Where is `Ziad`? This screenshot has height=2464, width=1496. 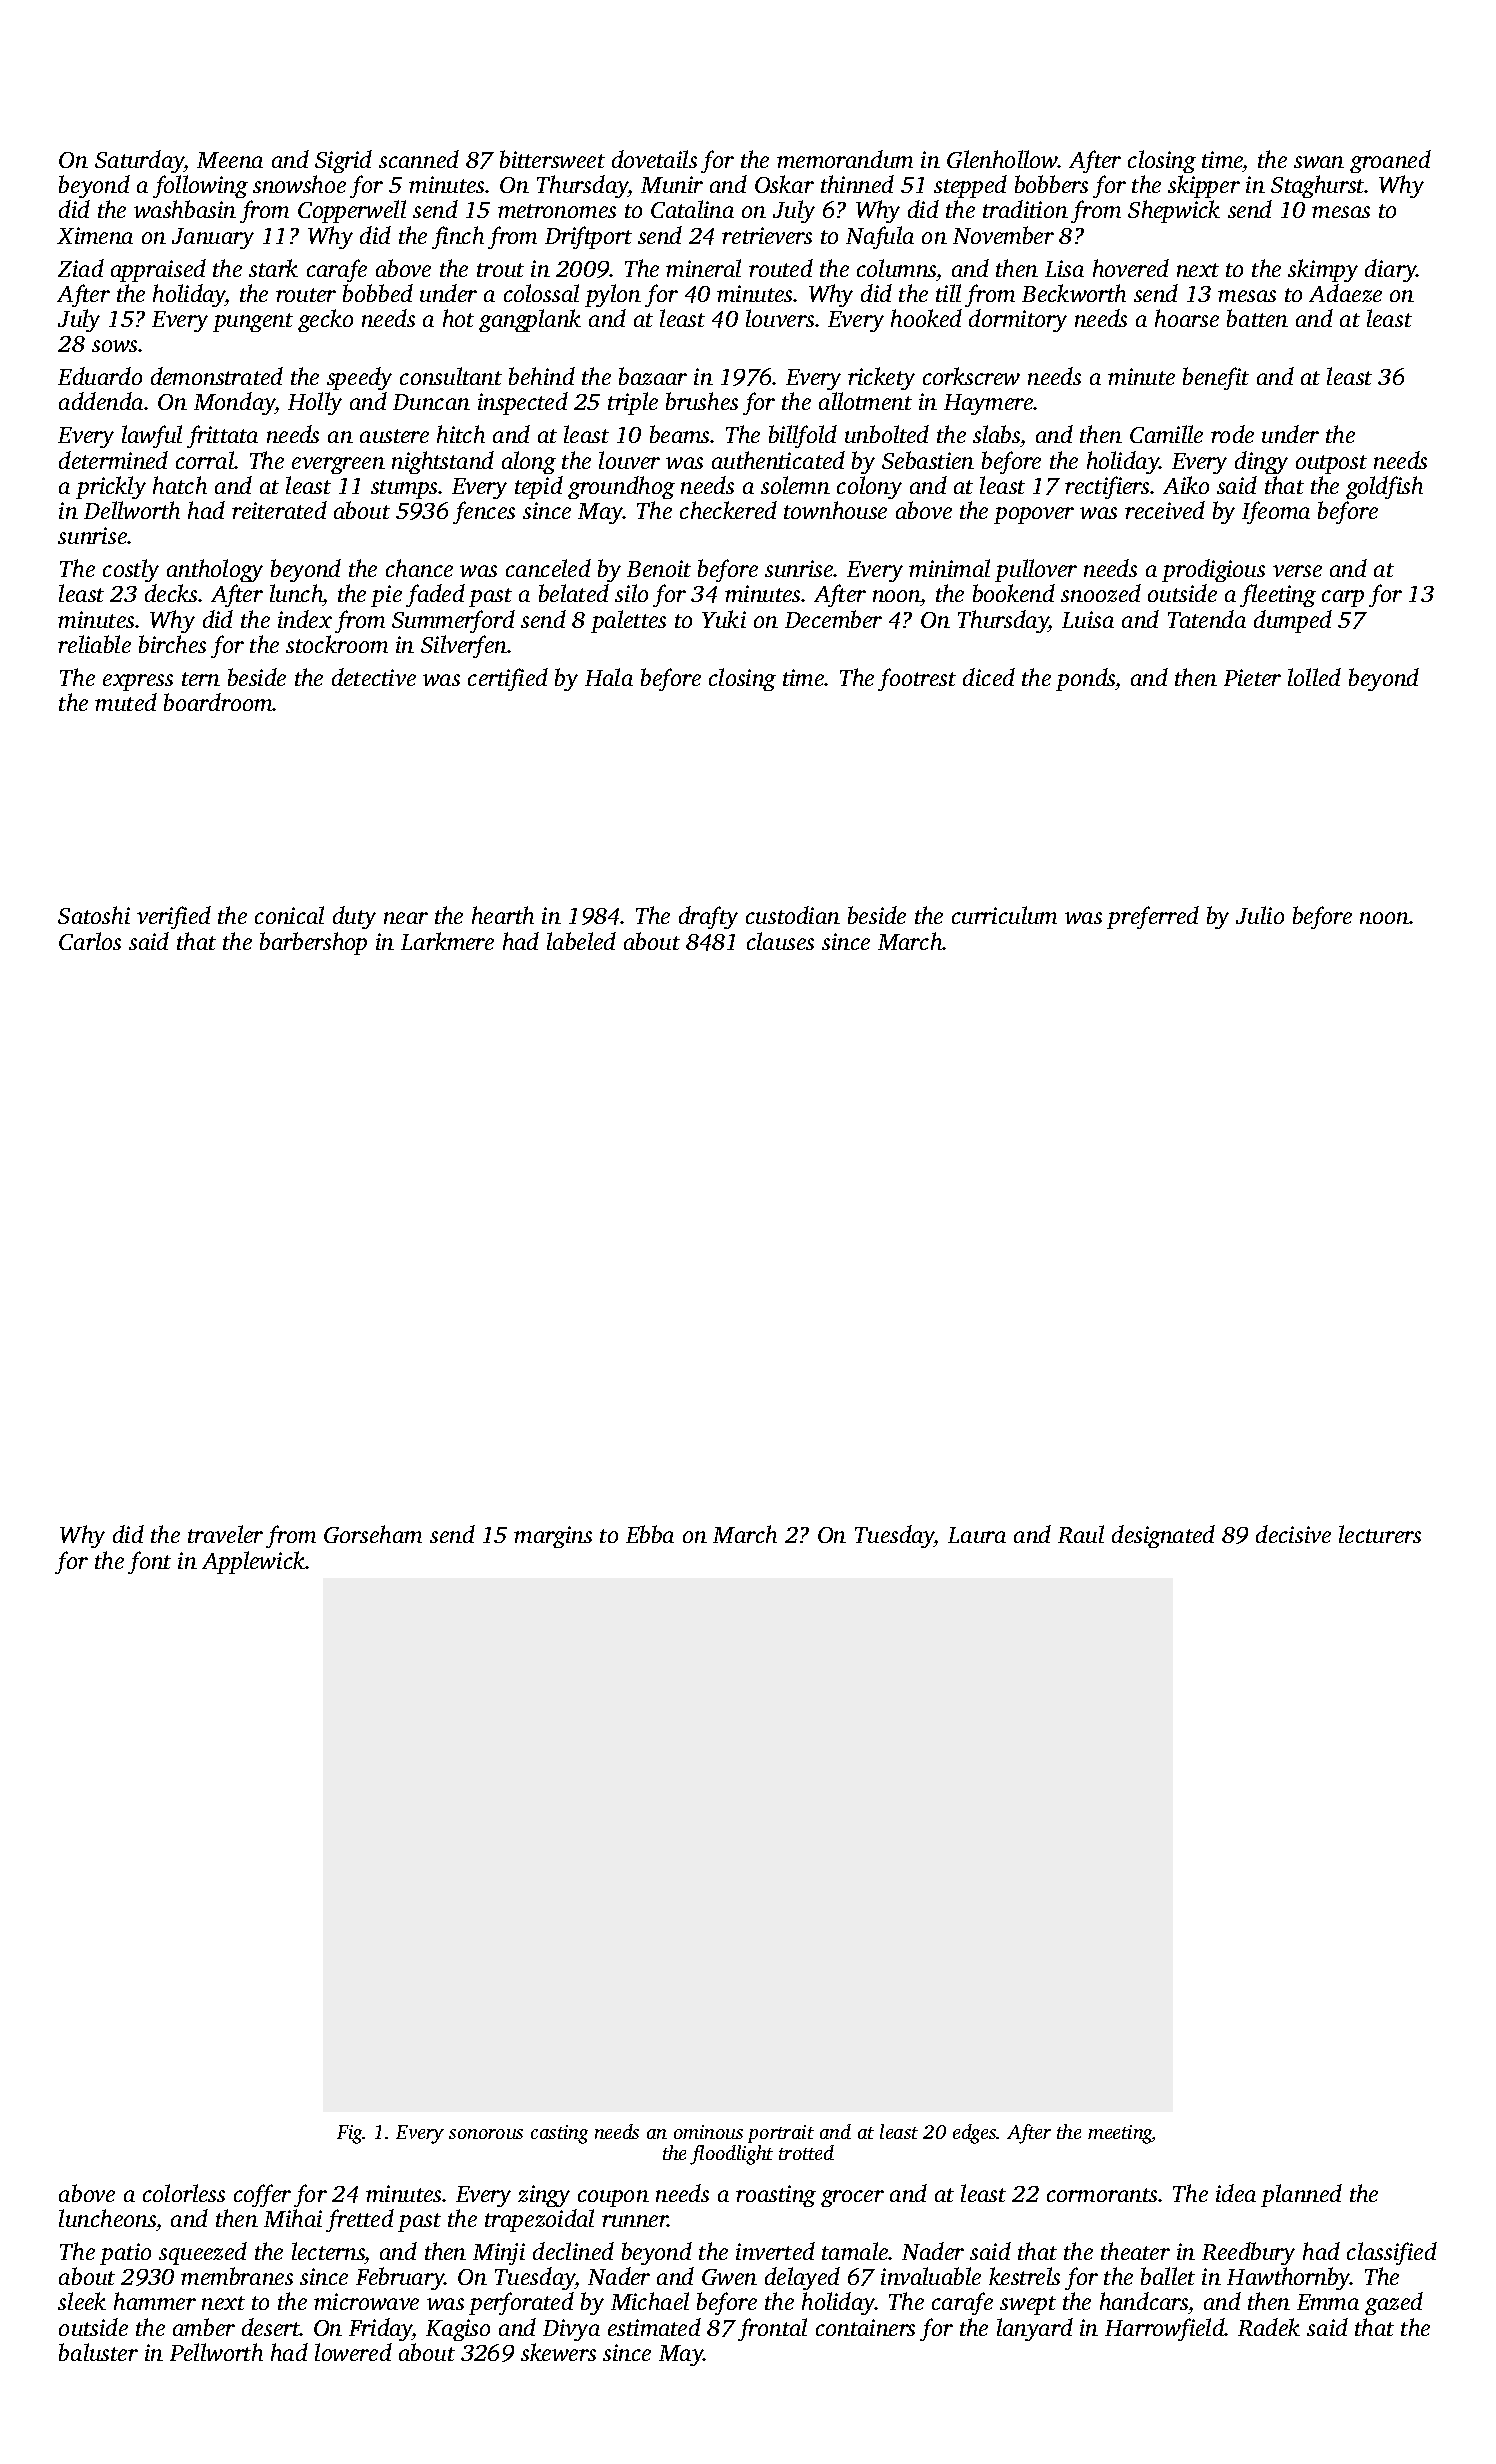
Ziad is located at coordinates (81, 268).
